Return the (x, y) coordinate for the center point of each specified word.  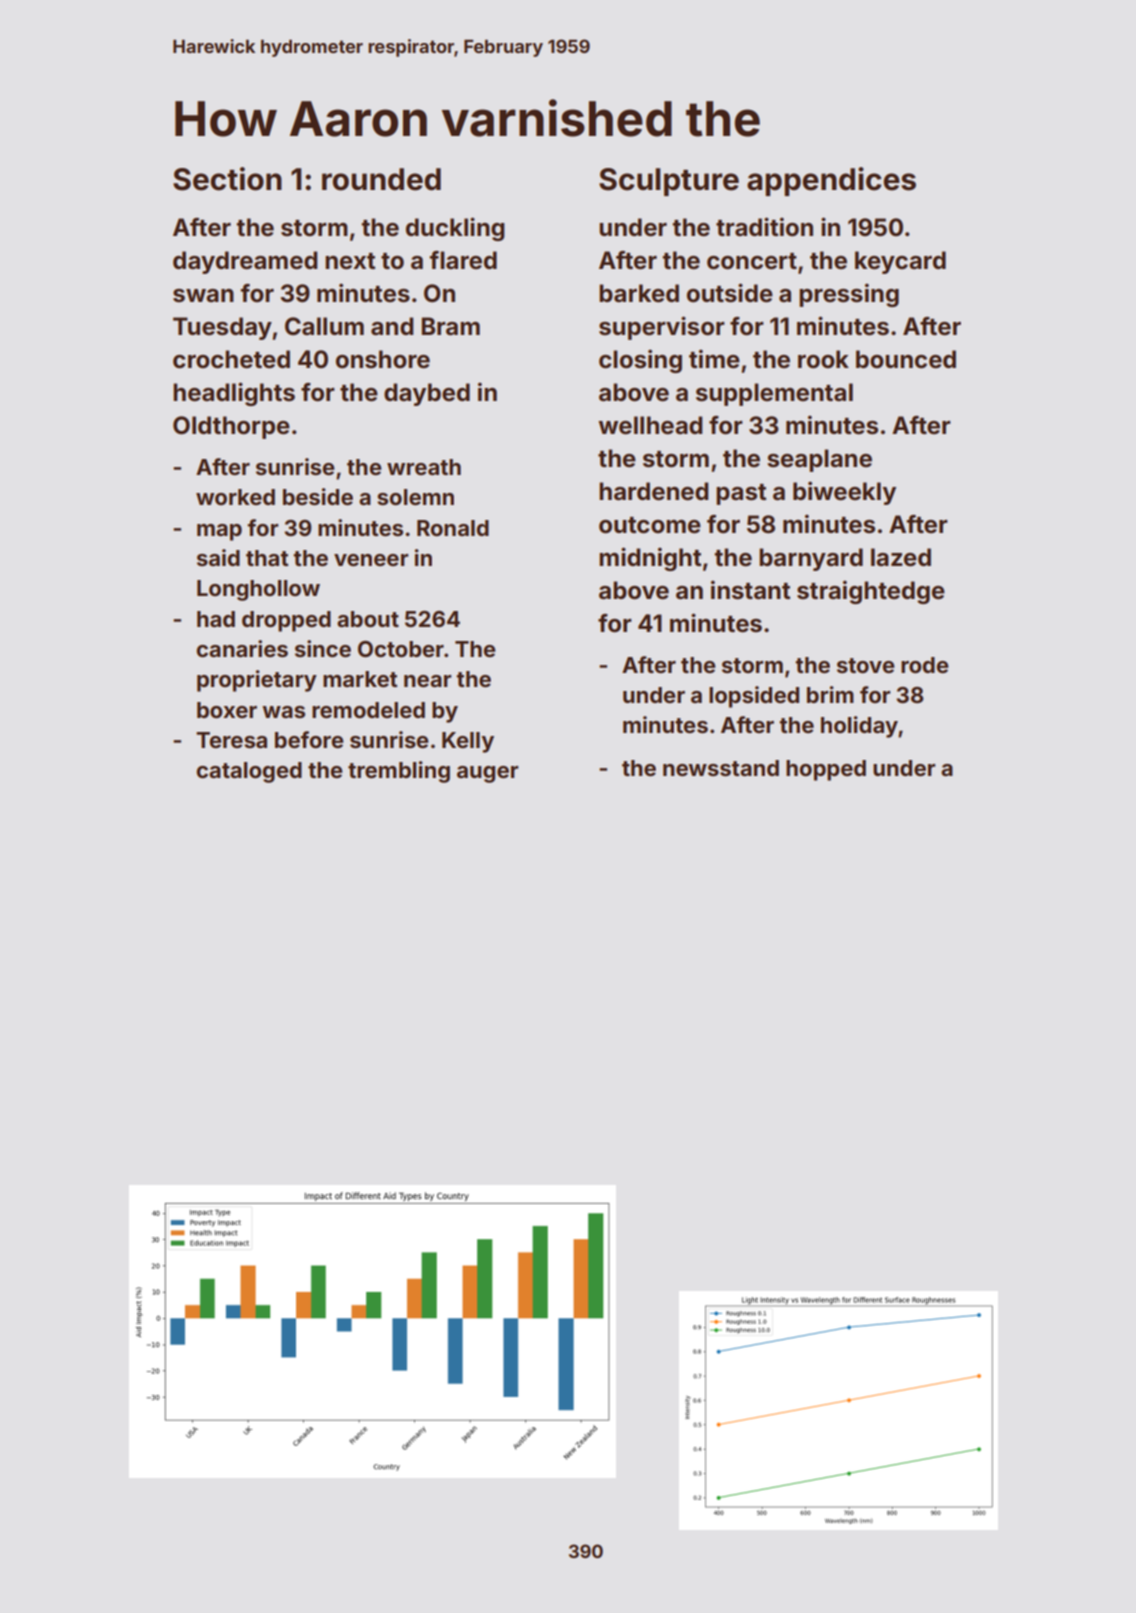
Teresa (231, 740)
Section (227, 179)
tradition (764, 227)
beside (318, 497)
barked (639, 293)
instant (750, 590)
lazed (901, 557)
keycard (900, 262)
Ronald (453, 528)
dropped (286, 621)
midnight (650, 559)
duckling (455, 229)
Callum (324, 326)
